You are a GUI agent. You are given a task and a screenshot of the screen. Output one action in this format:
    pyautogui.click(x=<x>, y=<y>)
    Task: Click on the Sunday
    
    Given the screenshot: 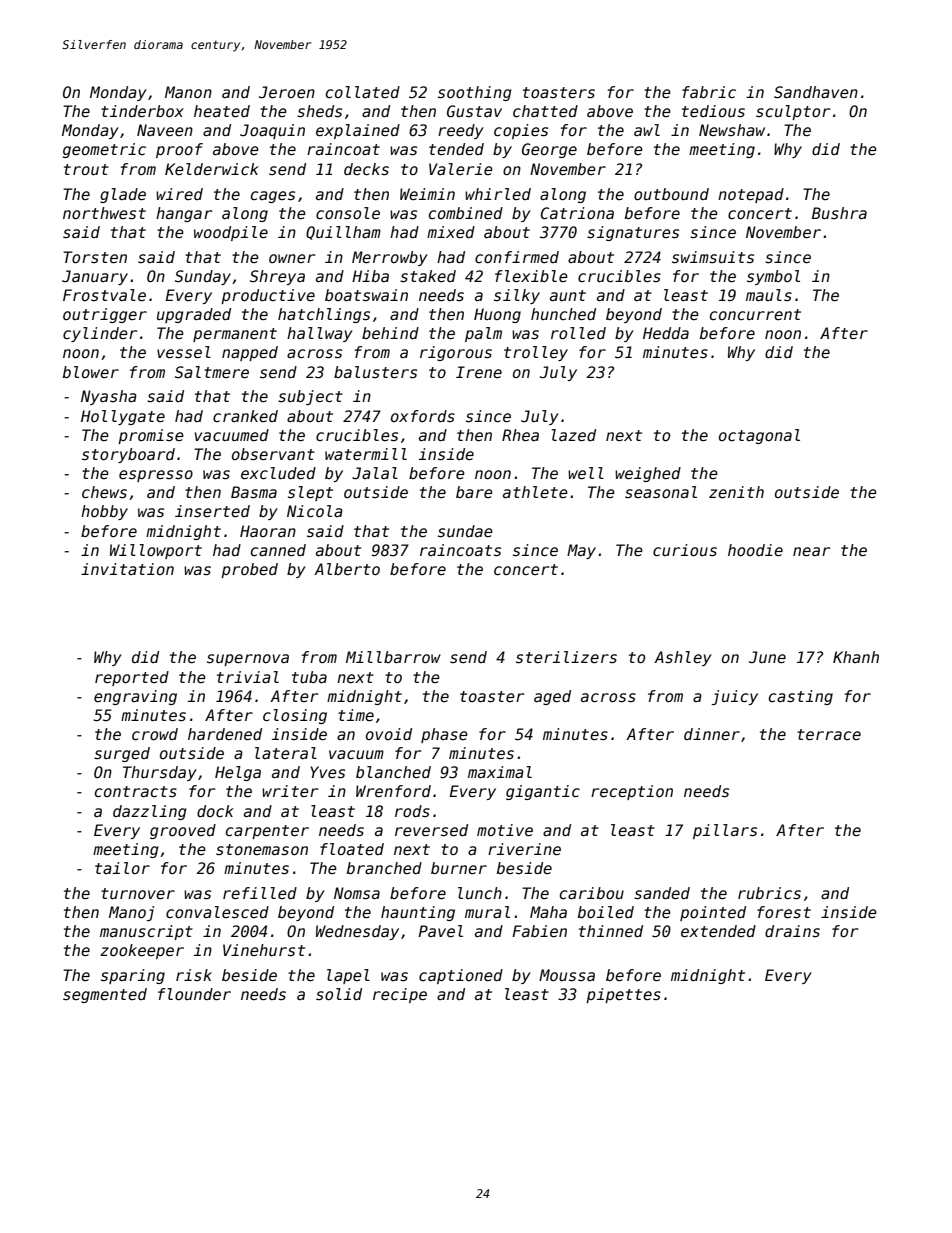 What is the action you would take?
    pyautogui.click(x=203, y=277)
